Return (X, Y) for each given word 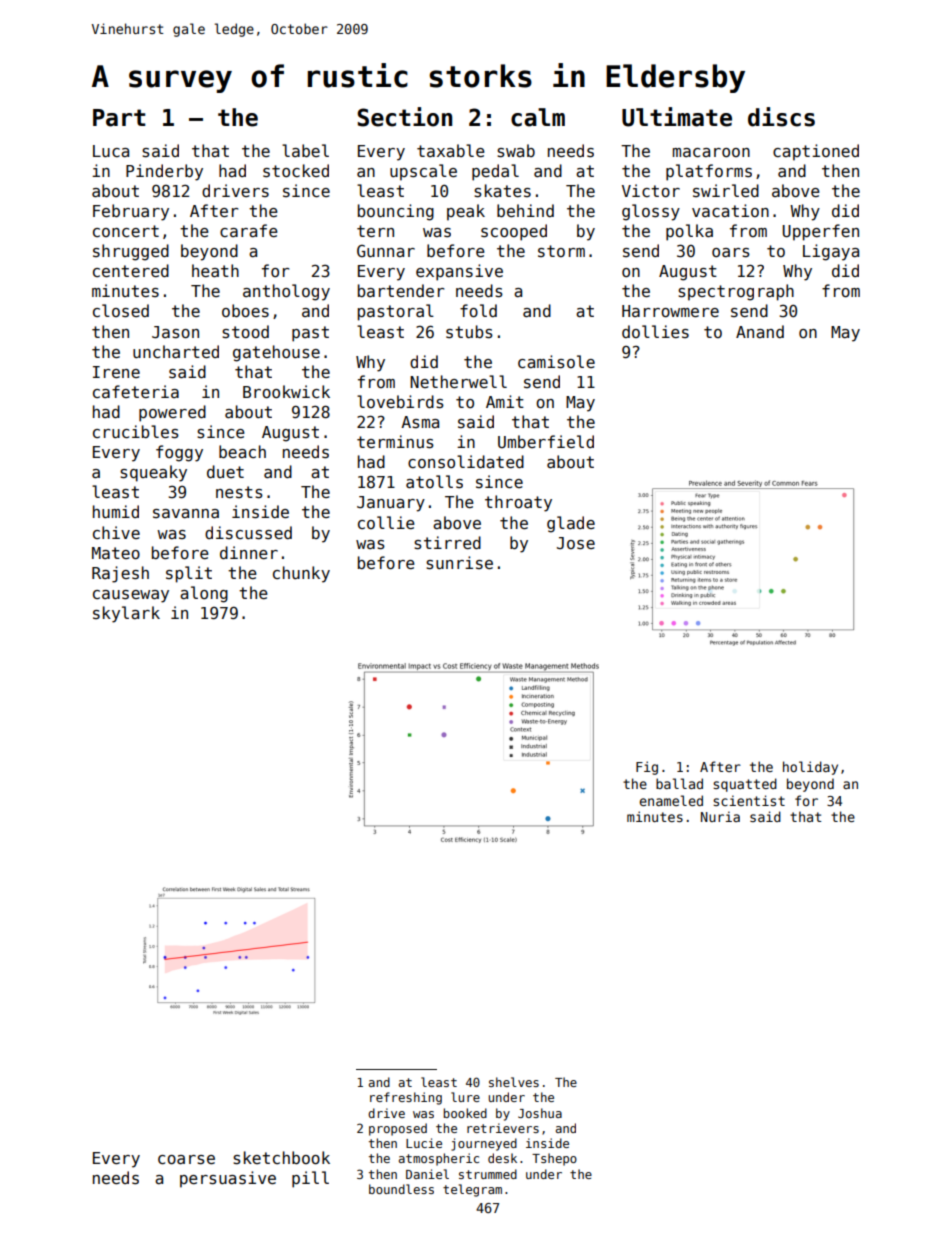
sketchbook (281, 1158)
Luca (111, 151)
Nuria (720, 816)
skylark (126, 614)
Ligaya (831, 252)
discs (781, 117)
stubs (469, 332)
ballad (679, 783)
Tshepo (554, 1159)
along (204, 594)
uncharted (176, 351)
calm (538, 117)
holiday (810, 768)
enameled (671, 800)
